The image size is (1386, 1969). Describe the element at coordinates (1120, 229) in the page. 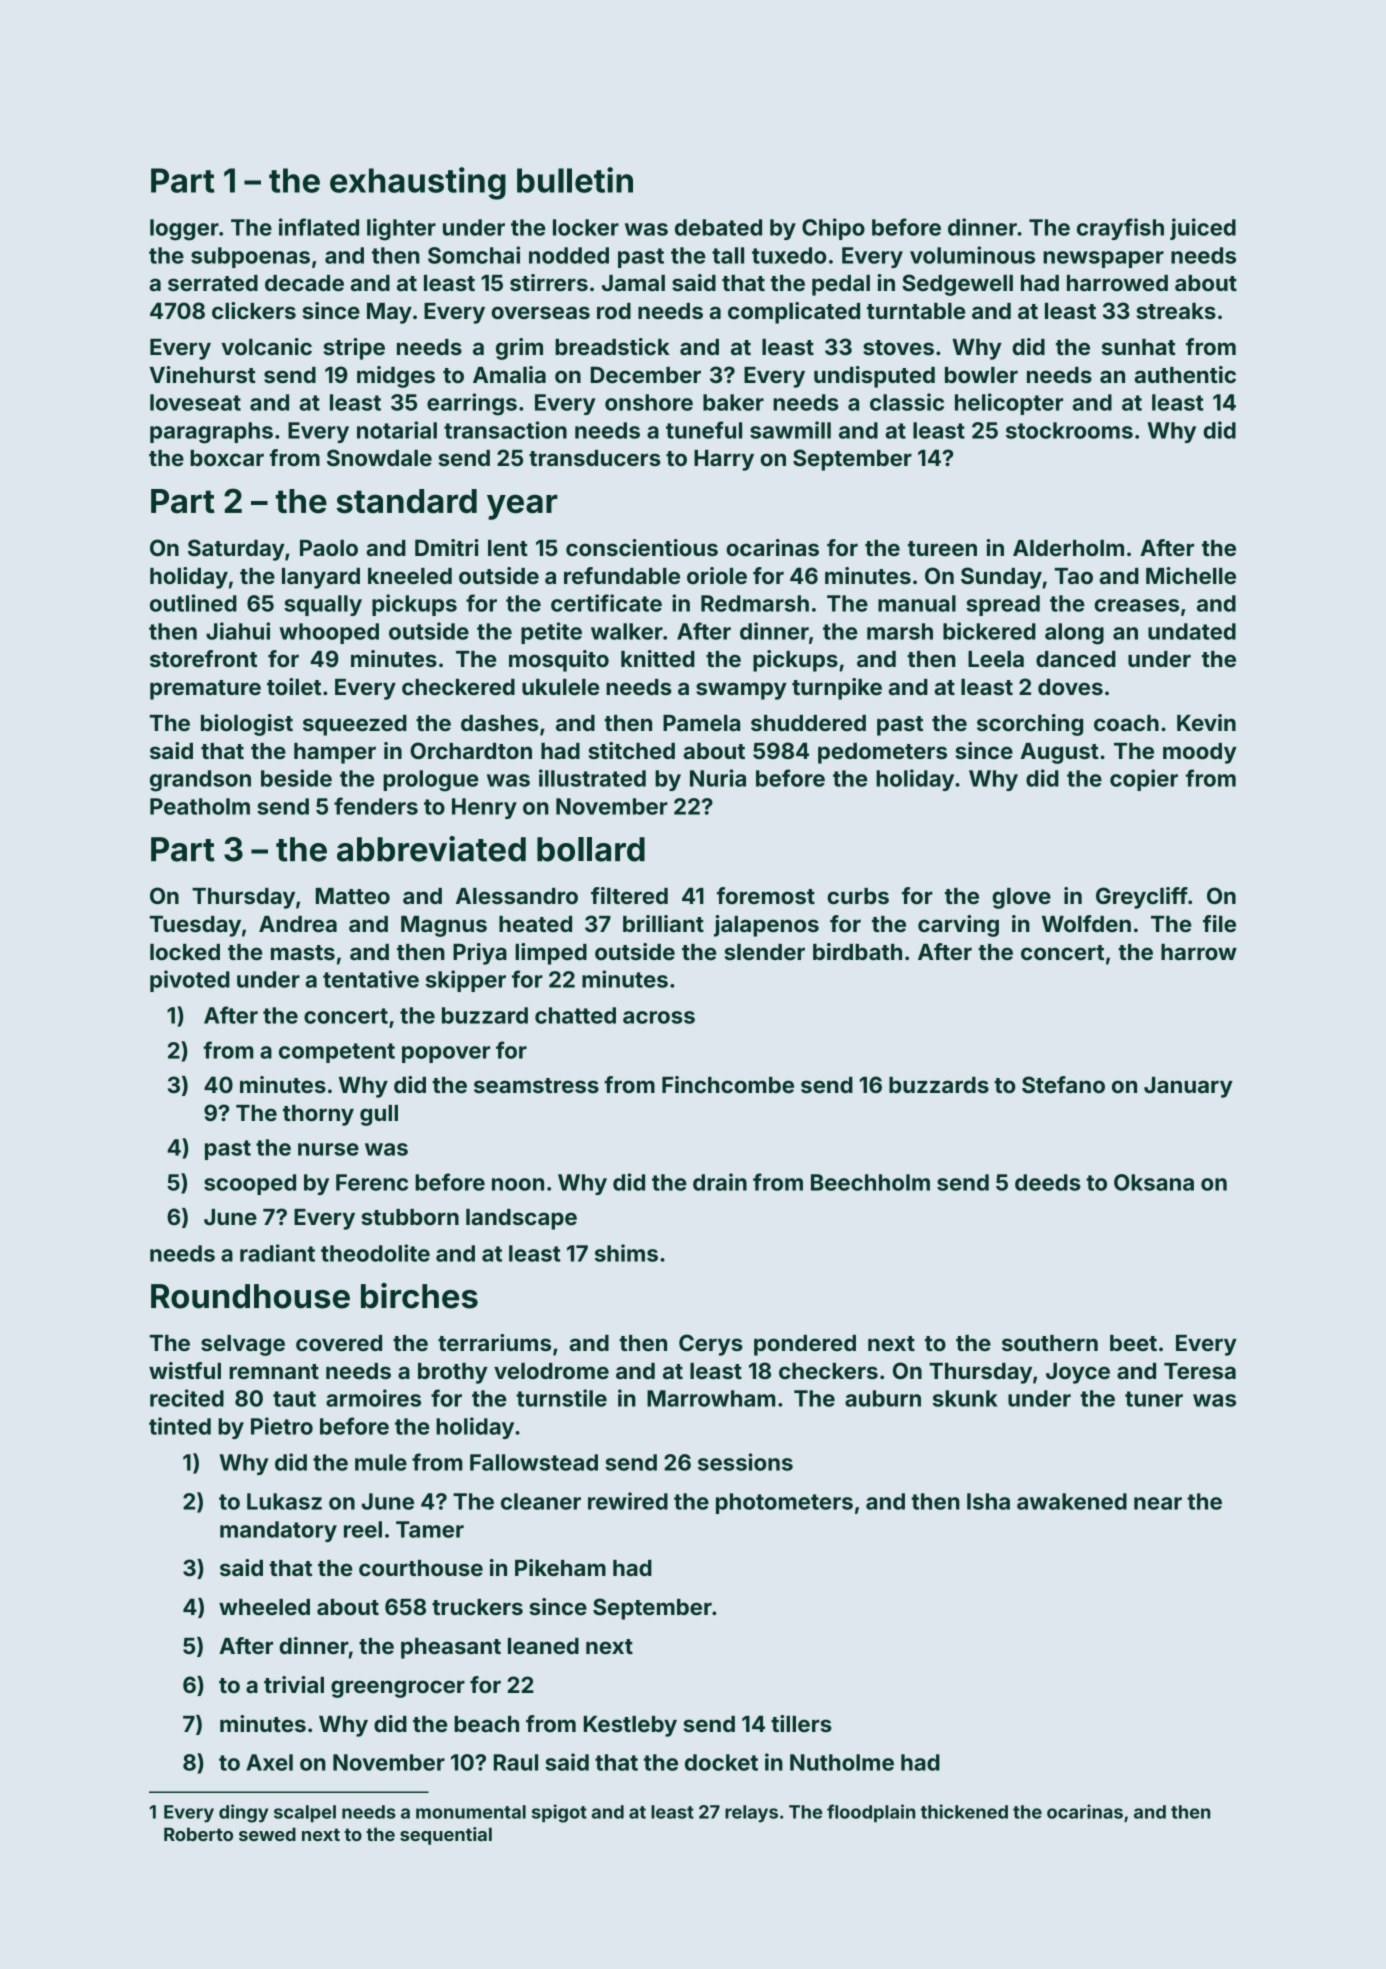

I see `crayfish` at that location.
